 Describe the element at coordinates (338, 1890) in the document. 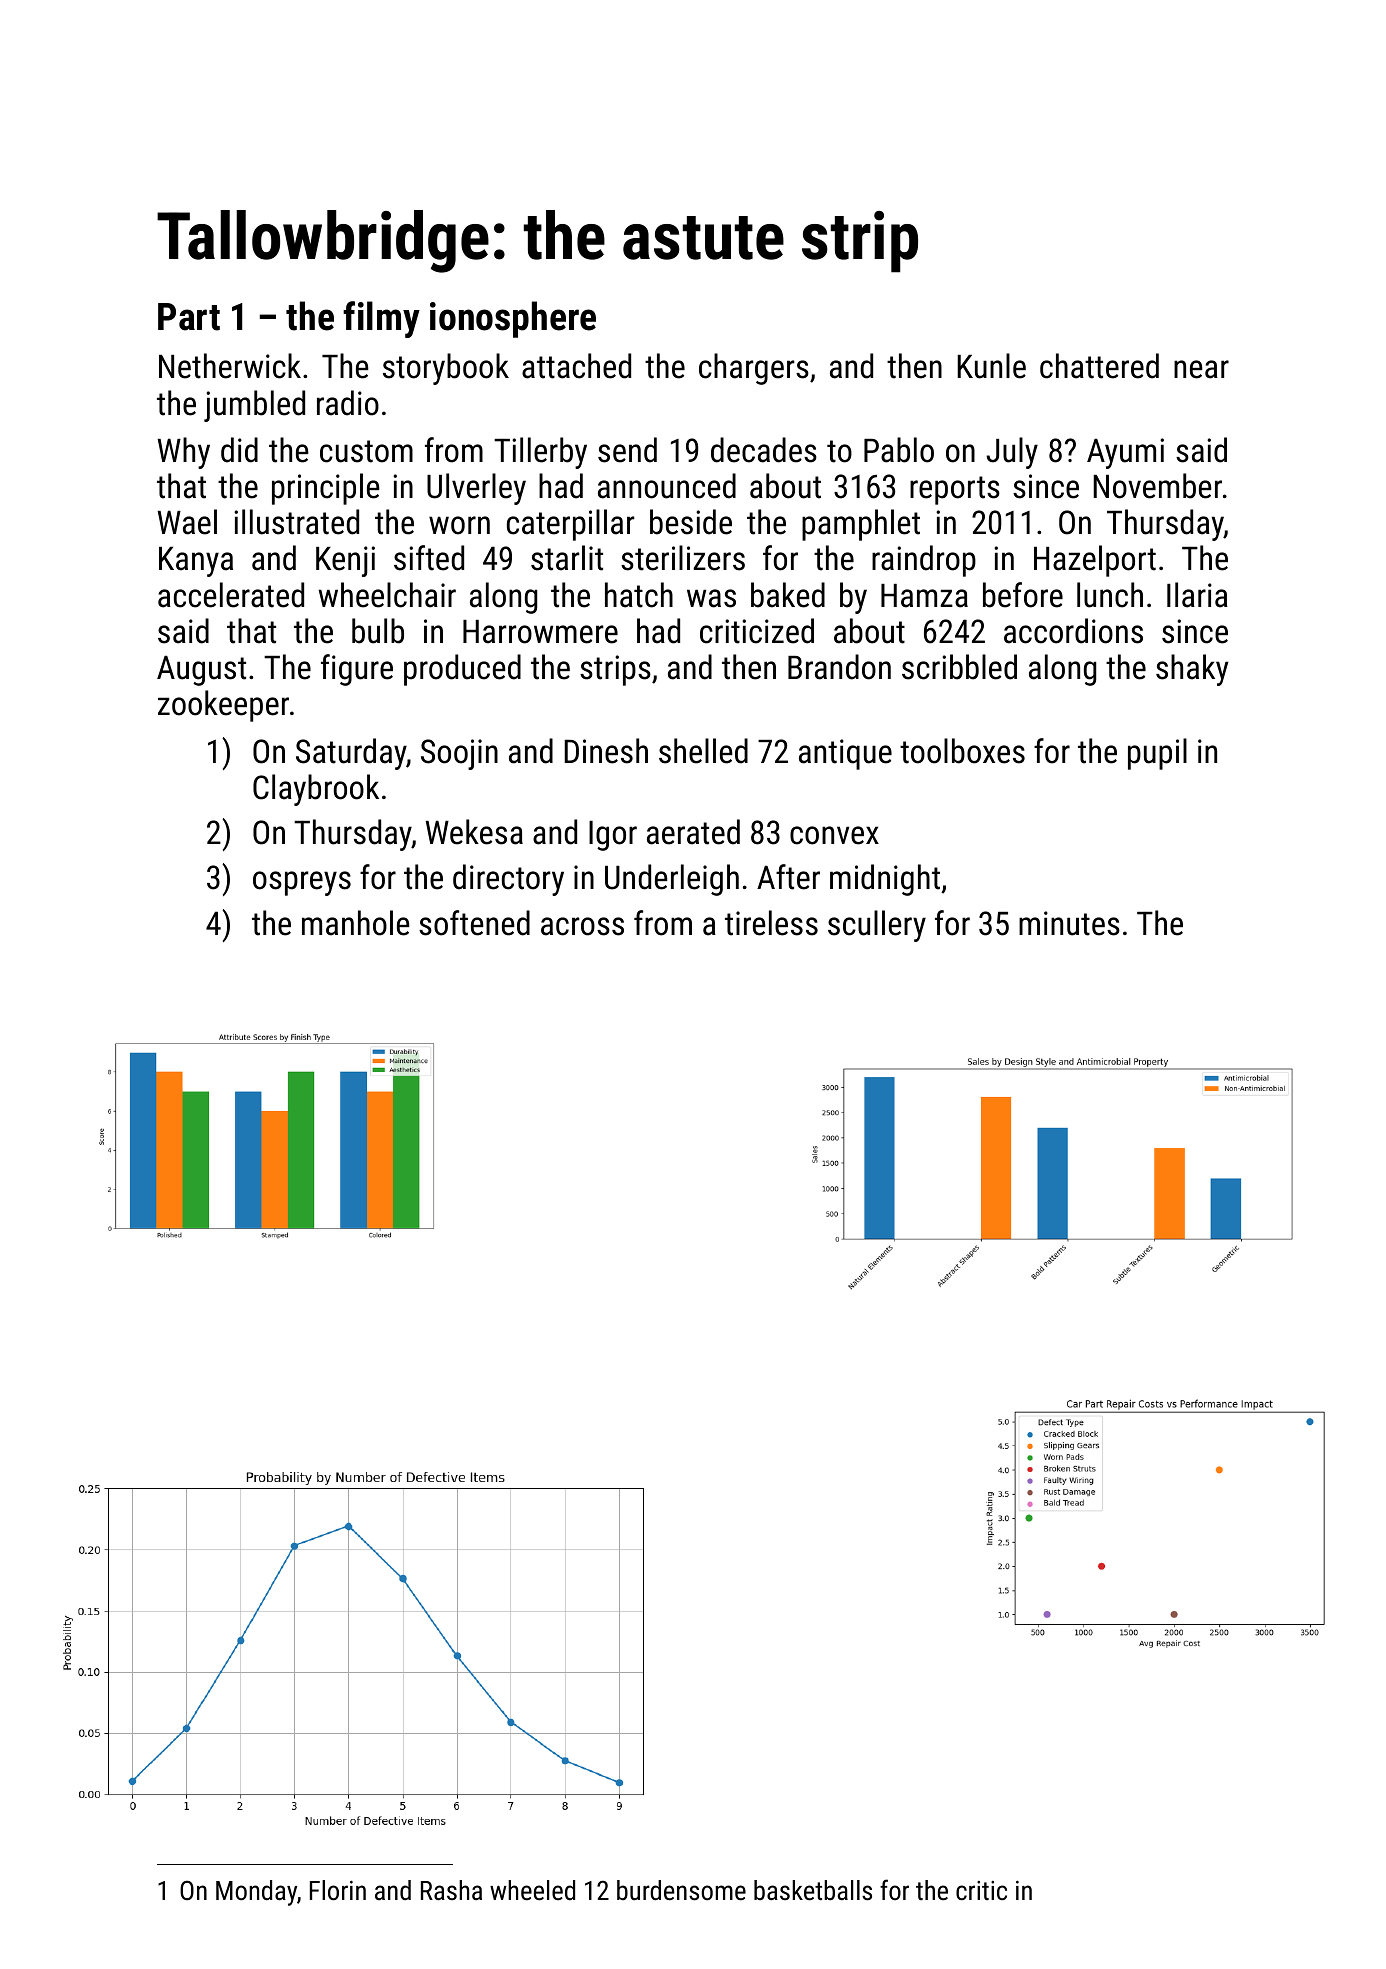

I see `Florin` at that location.
